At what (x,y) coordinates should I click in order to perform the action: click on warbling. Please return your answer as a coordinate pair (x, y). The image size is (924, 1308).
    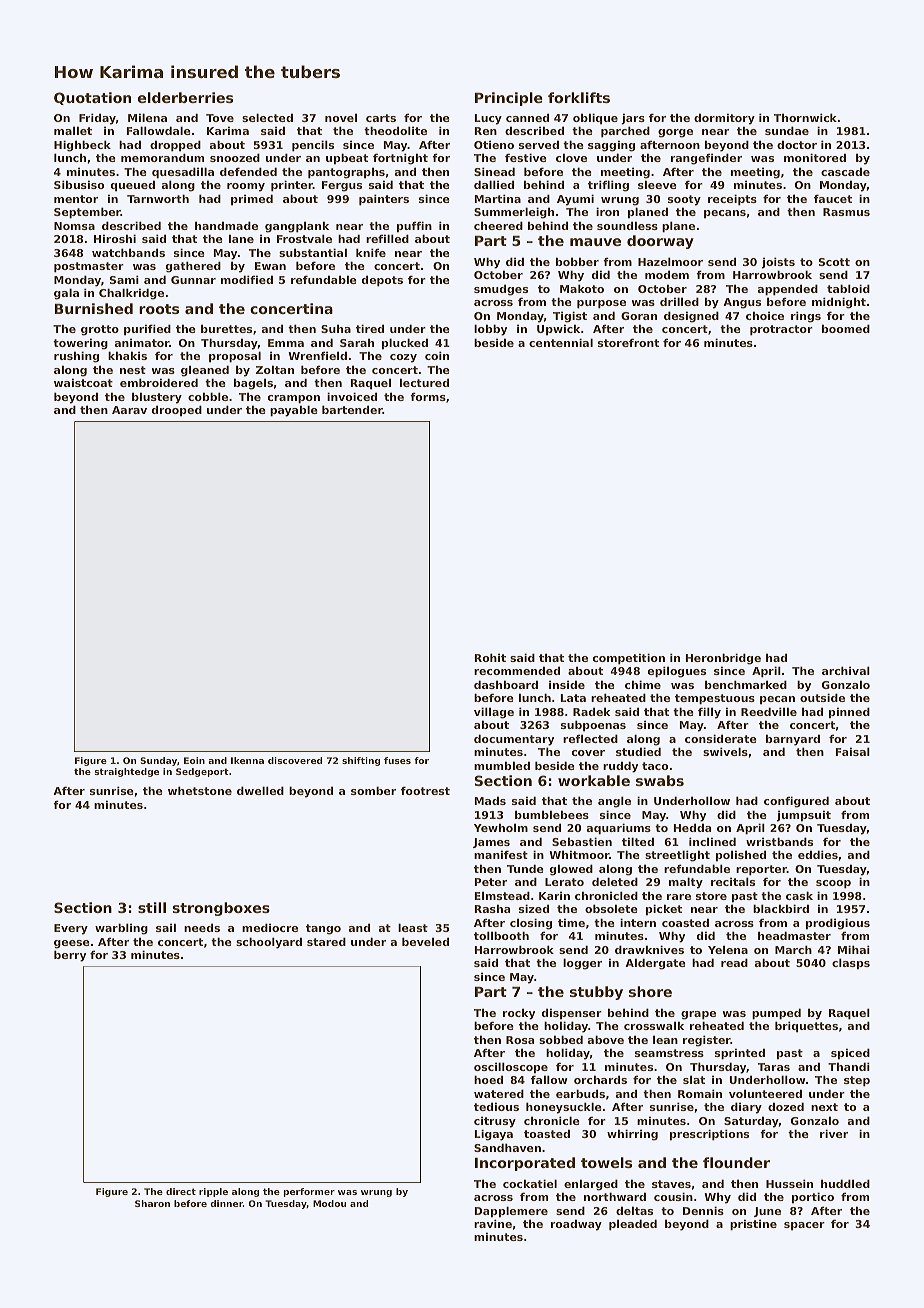
    Looking at the image, I should click on (121, 929).
